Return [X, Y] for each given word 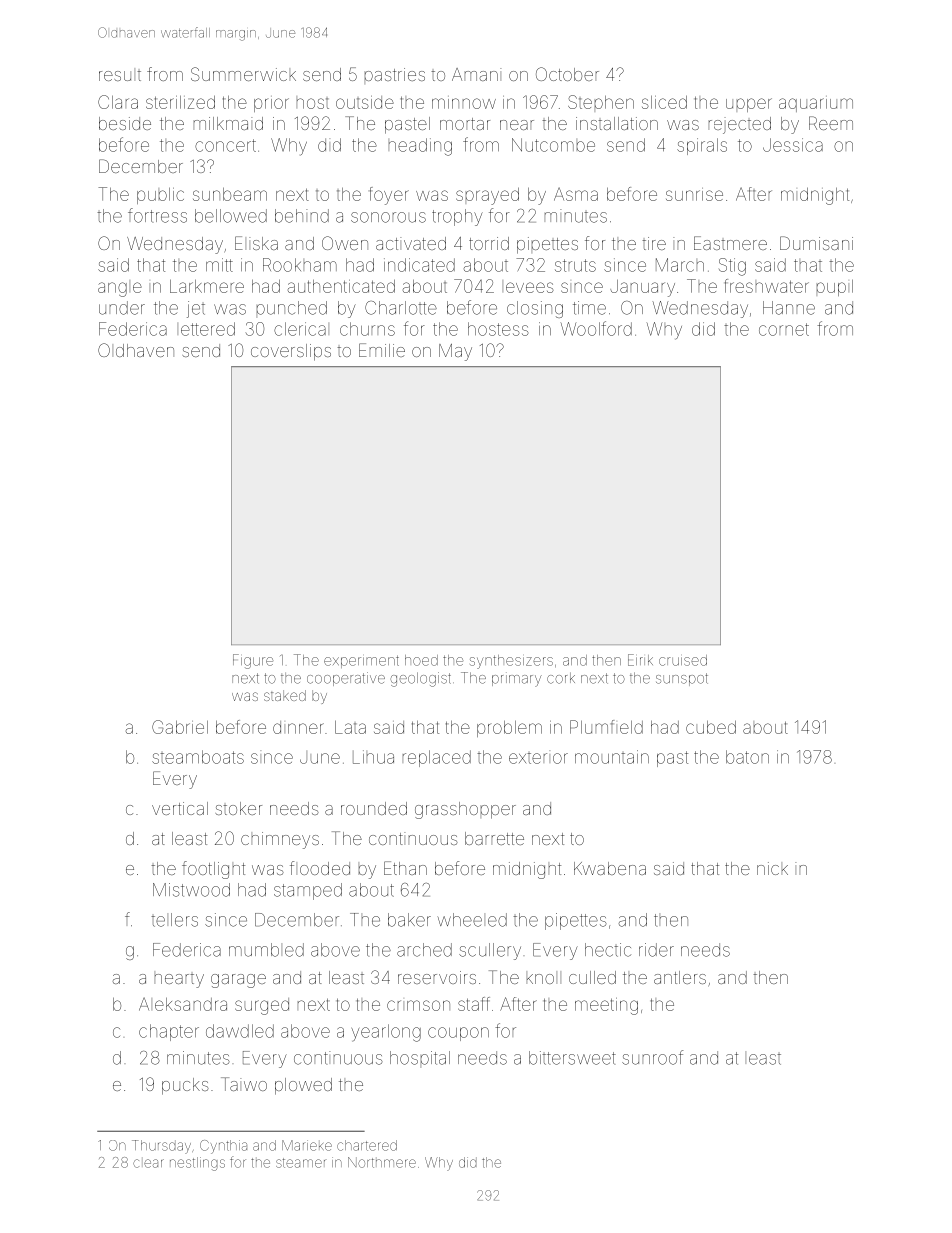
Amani [476, 74]
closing [535, 309]
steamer [300, 1163]
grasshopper [465, 810]
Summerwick [243, 74]
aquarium [816, 104]
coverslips [291, 352]
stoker [238, 808]
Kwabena [610, 868]
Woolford [596, 328]
